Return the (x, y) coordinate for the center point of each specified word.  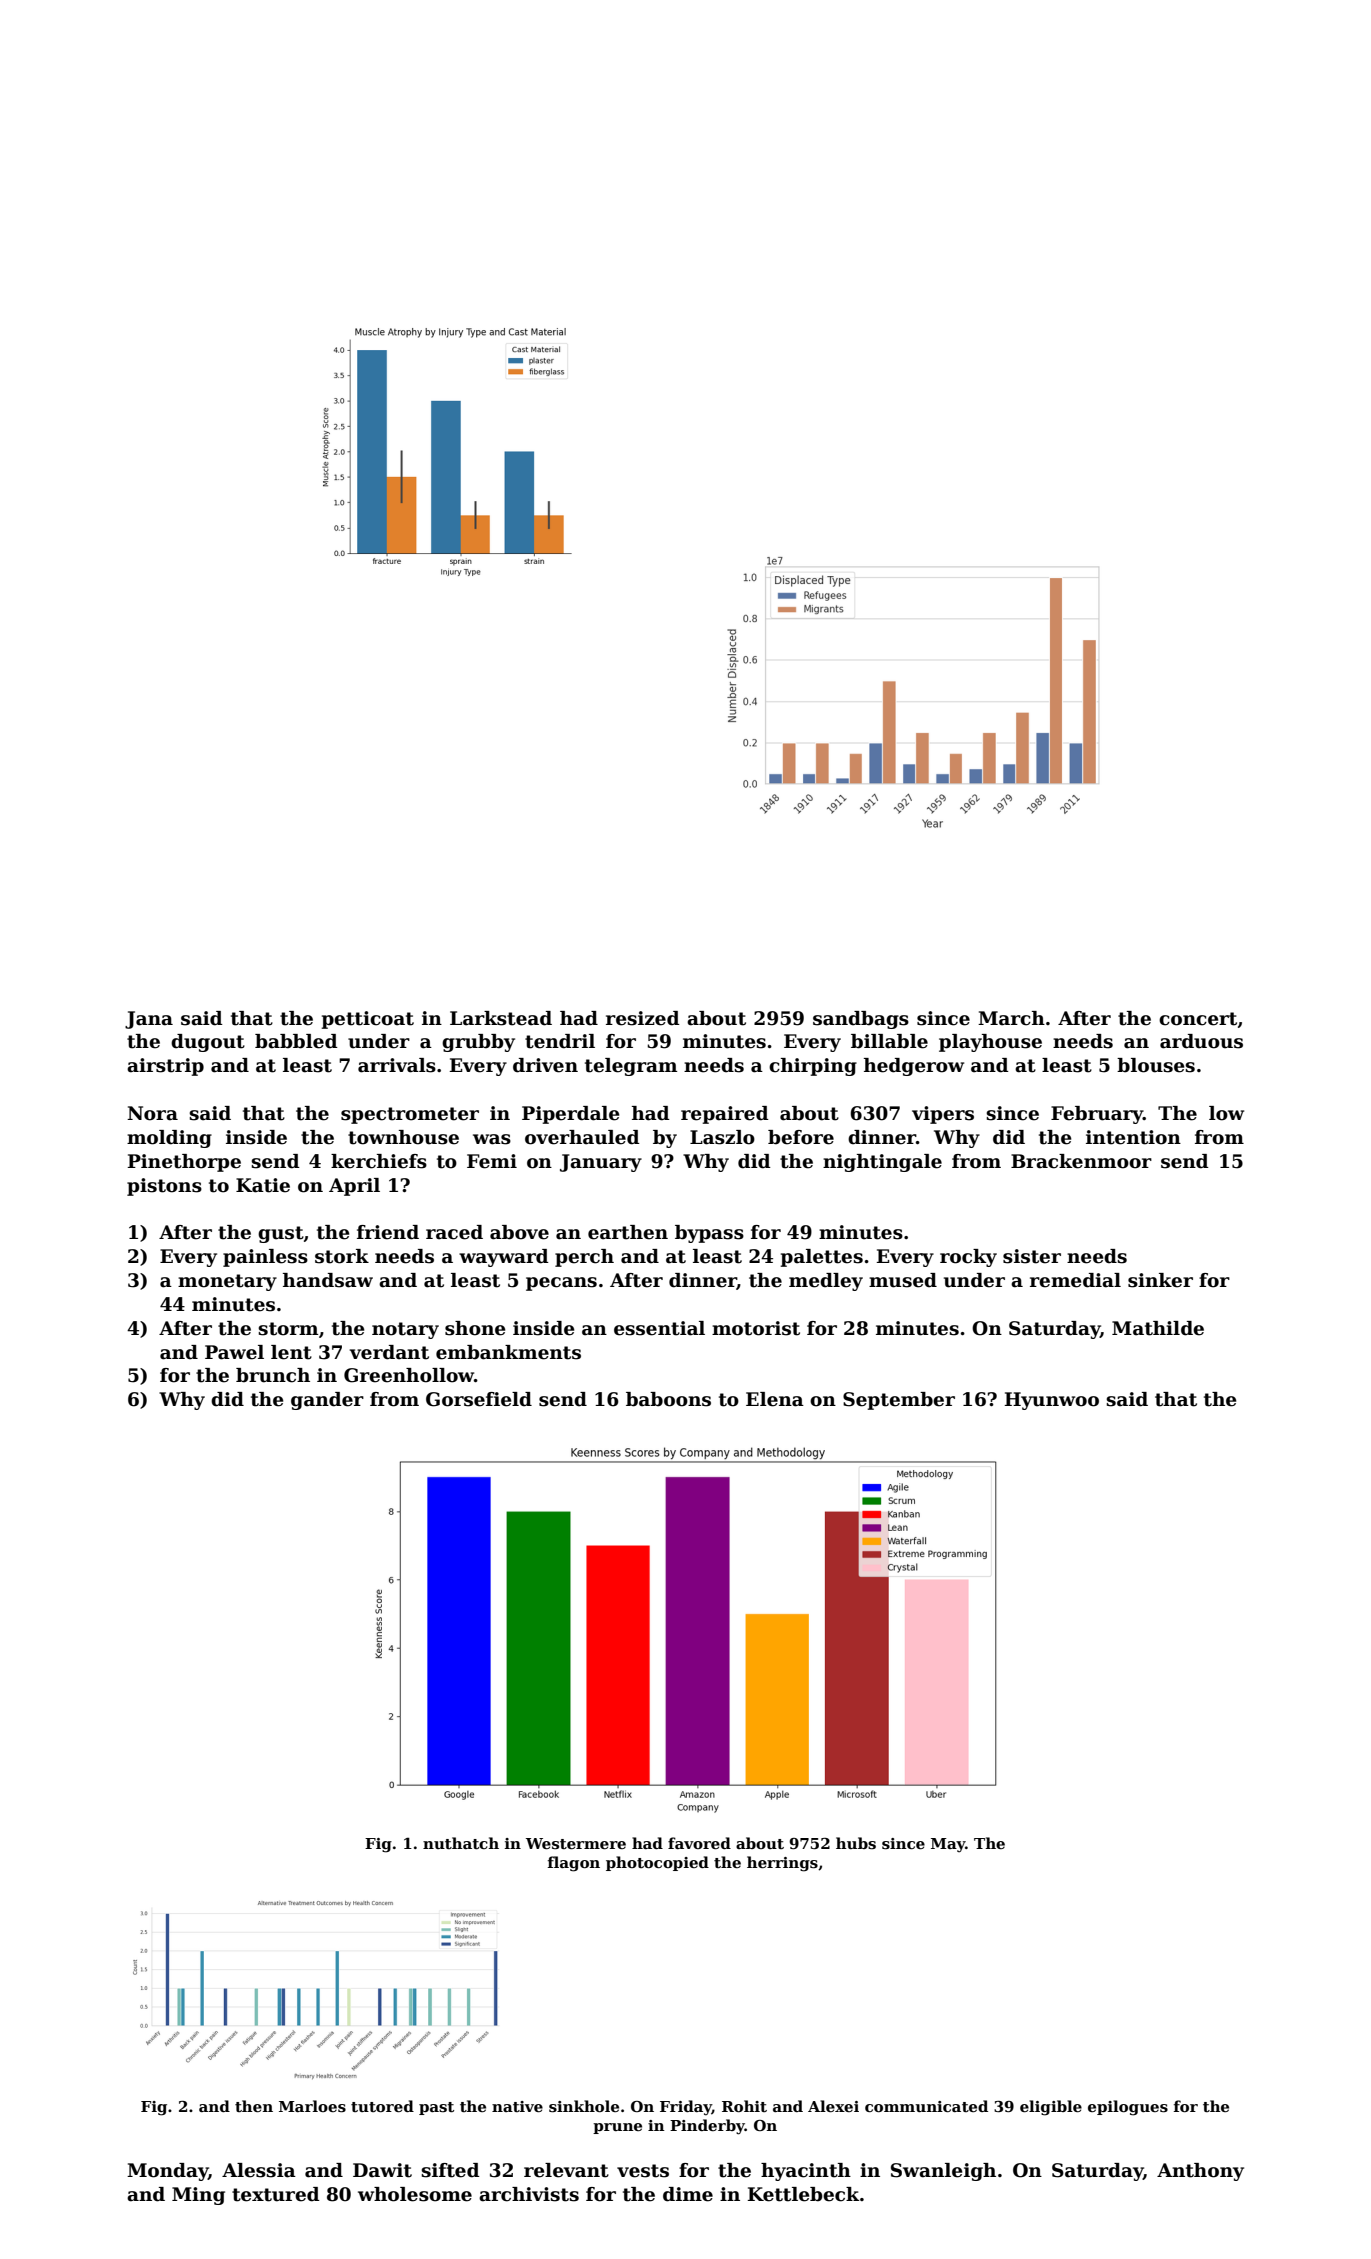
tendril (560, 1041)
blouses (1156, 1065)
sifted (450, 2170)
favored (699, 1843)
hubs (856, 1843)
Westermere (576, 1844)
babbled (296, 1041)
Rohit (744, 2106)
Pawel (234, 1352)
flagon (574, 1864)
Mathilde (1158, 1328)
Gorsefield (479, 1399)
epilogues (1128, 2108)
